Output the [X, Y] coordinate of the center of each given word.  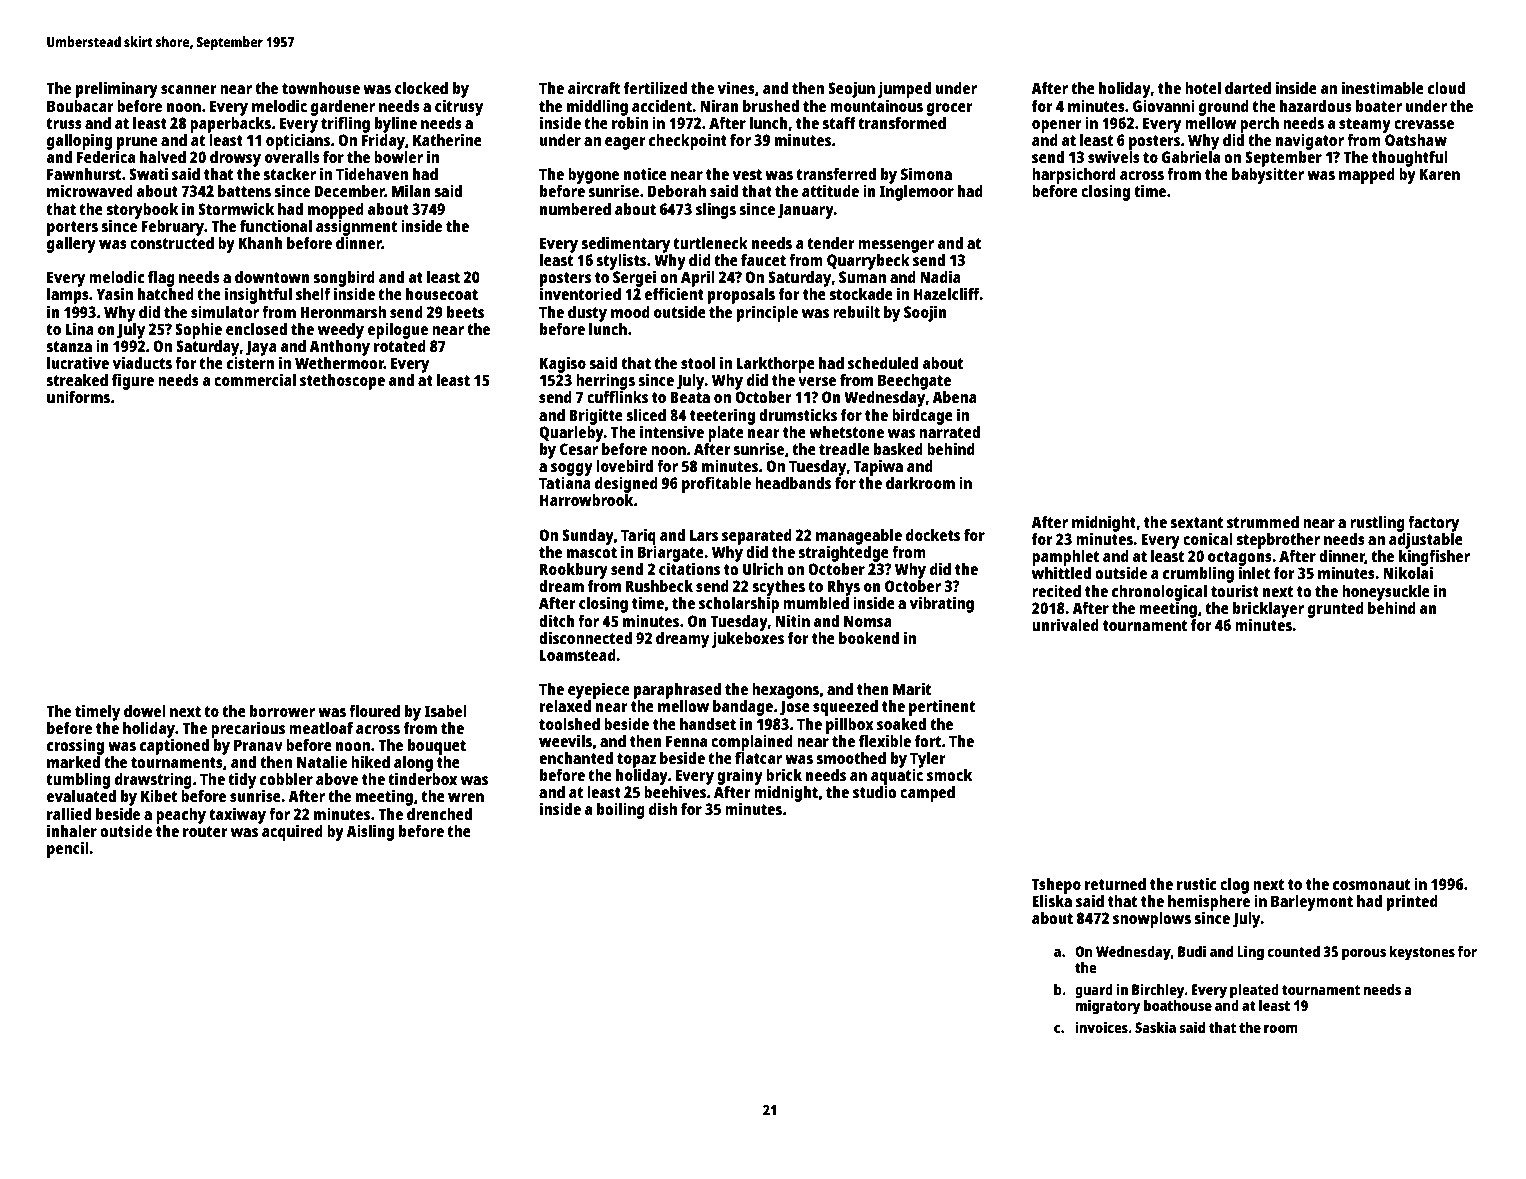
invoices [1101, 1027]
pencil [68, 849]
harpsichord [1074, 176]
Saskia [1155, 1027]
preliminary [117, 89]
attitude [830, 190]
